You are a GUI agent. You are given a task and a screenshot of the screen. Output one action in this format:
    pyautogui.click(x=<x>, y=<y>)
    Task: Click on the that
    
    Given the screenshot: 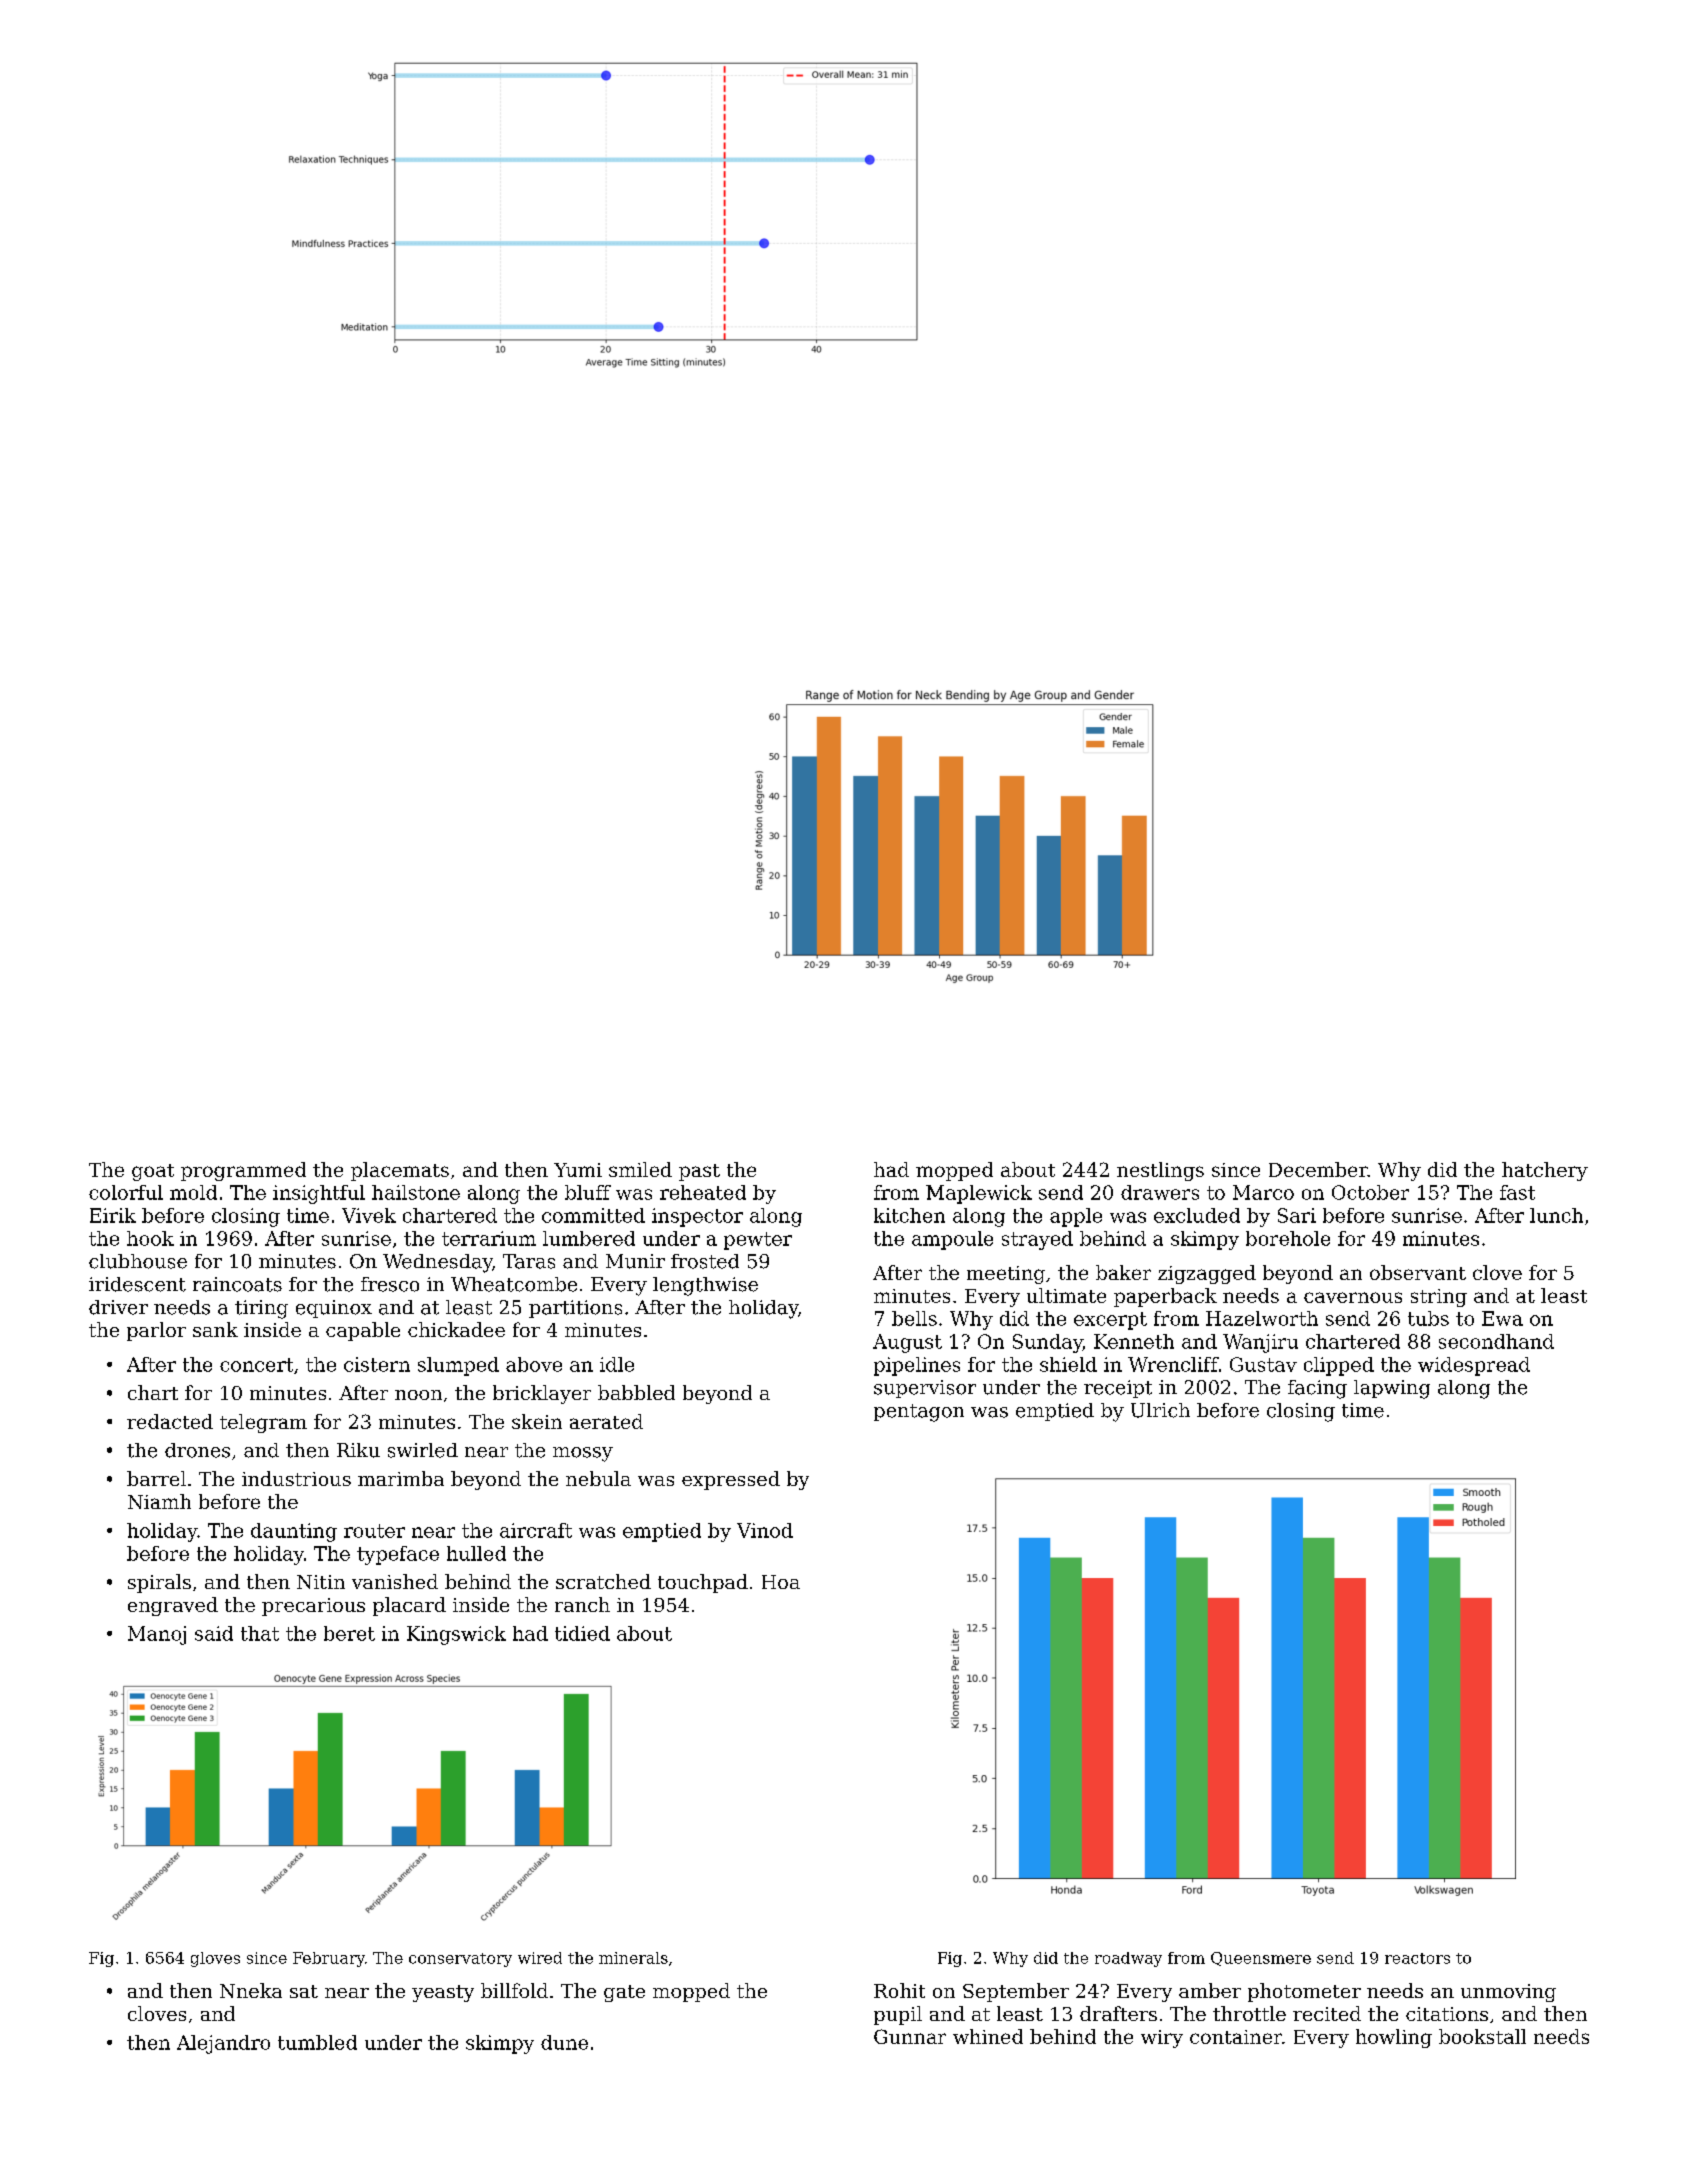 What is the action you would take?
    pyautogui.click(x=260, y=1633)
